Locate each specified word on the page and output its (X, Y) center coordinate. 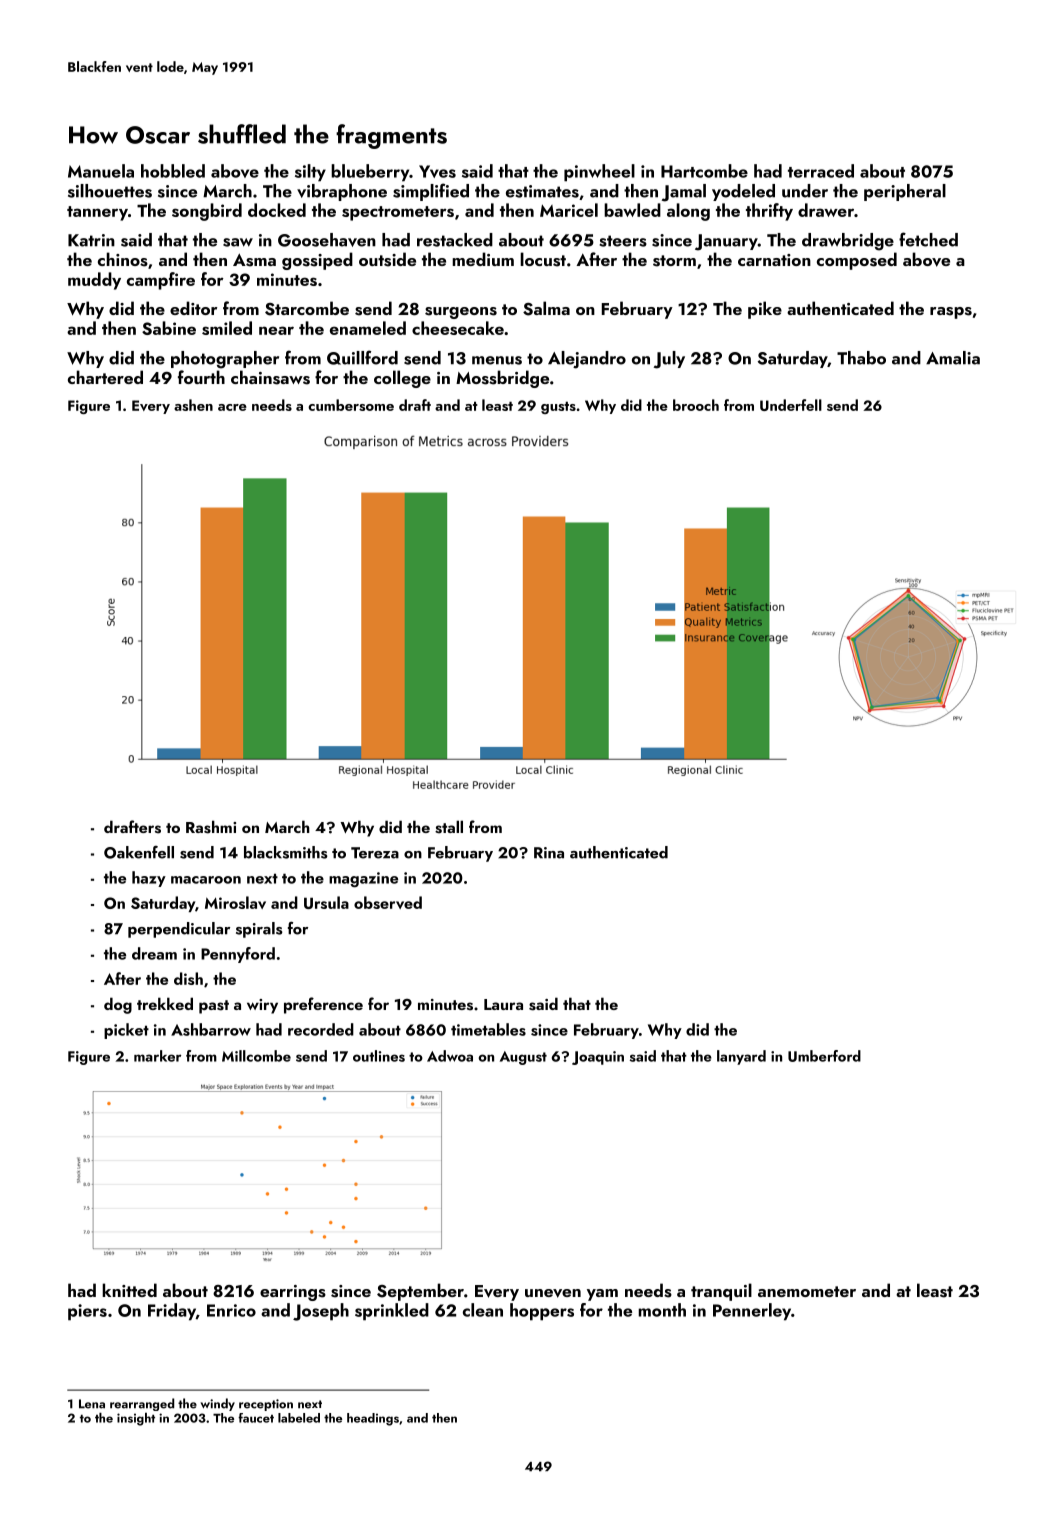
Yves (437, 171)
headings (373, 1419)
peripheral (905, 192)
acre (232, 407)
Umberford (824, 1056)
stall (449, 827)
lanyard (741, 1057)
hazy (149, 879)
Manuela (101, 171)
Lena (92, 1404)
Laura (503, 1004)
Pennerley (752, 1312)
